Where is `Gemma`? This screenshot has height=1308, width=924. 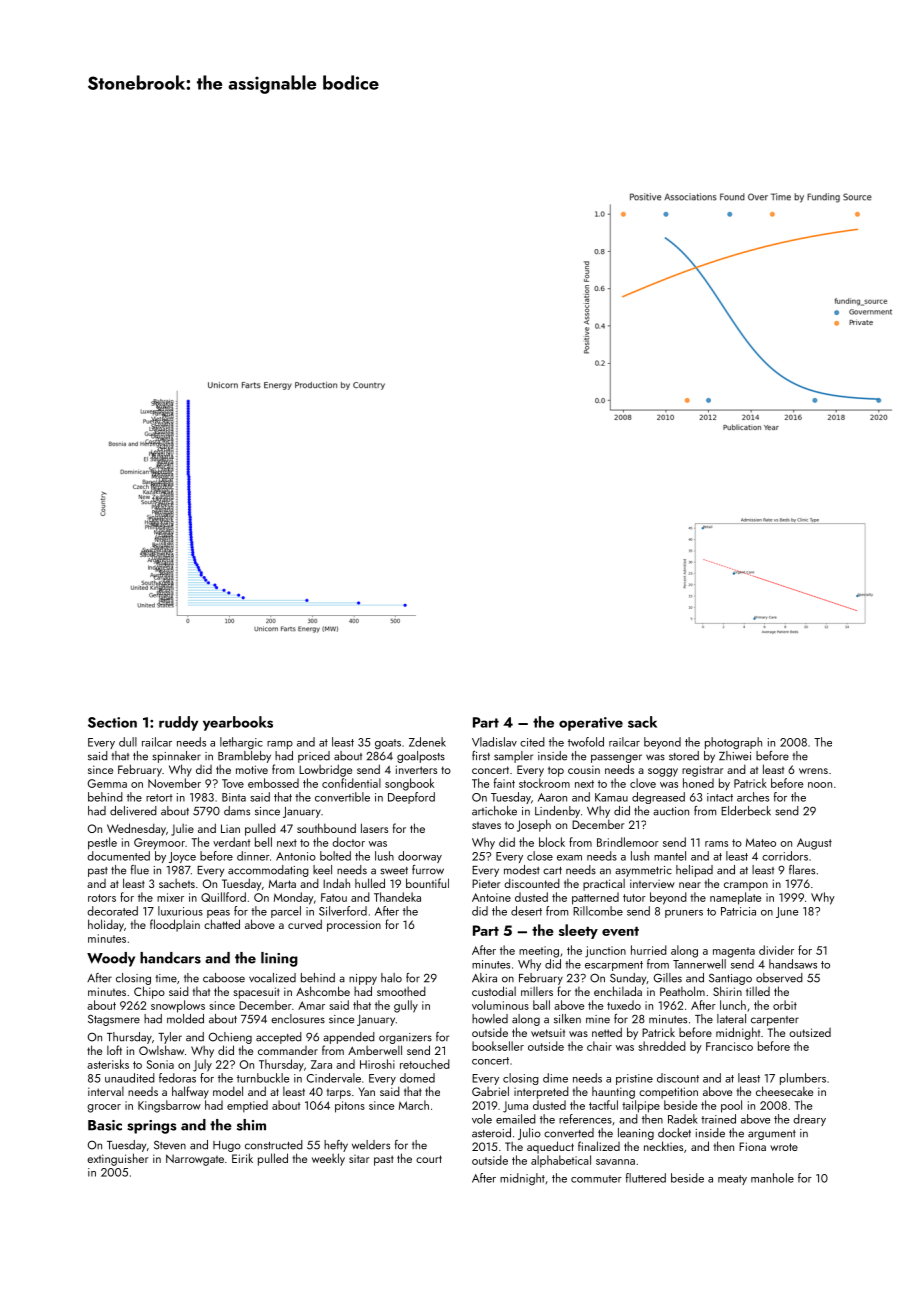 Gemma is located at coordinates (107, 783).
